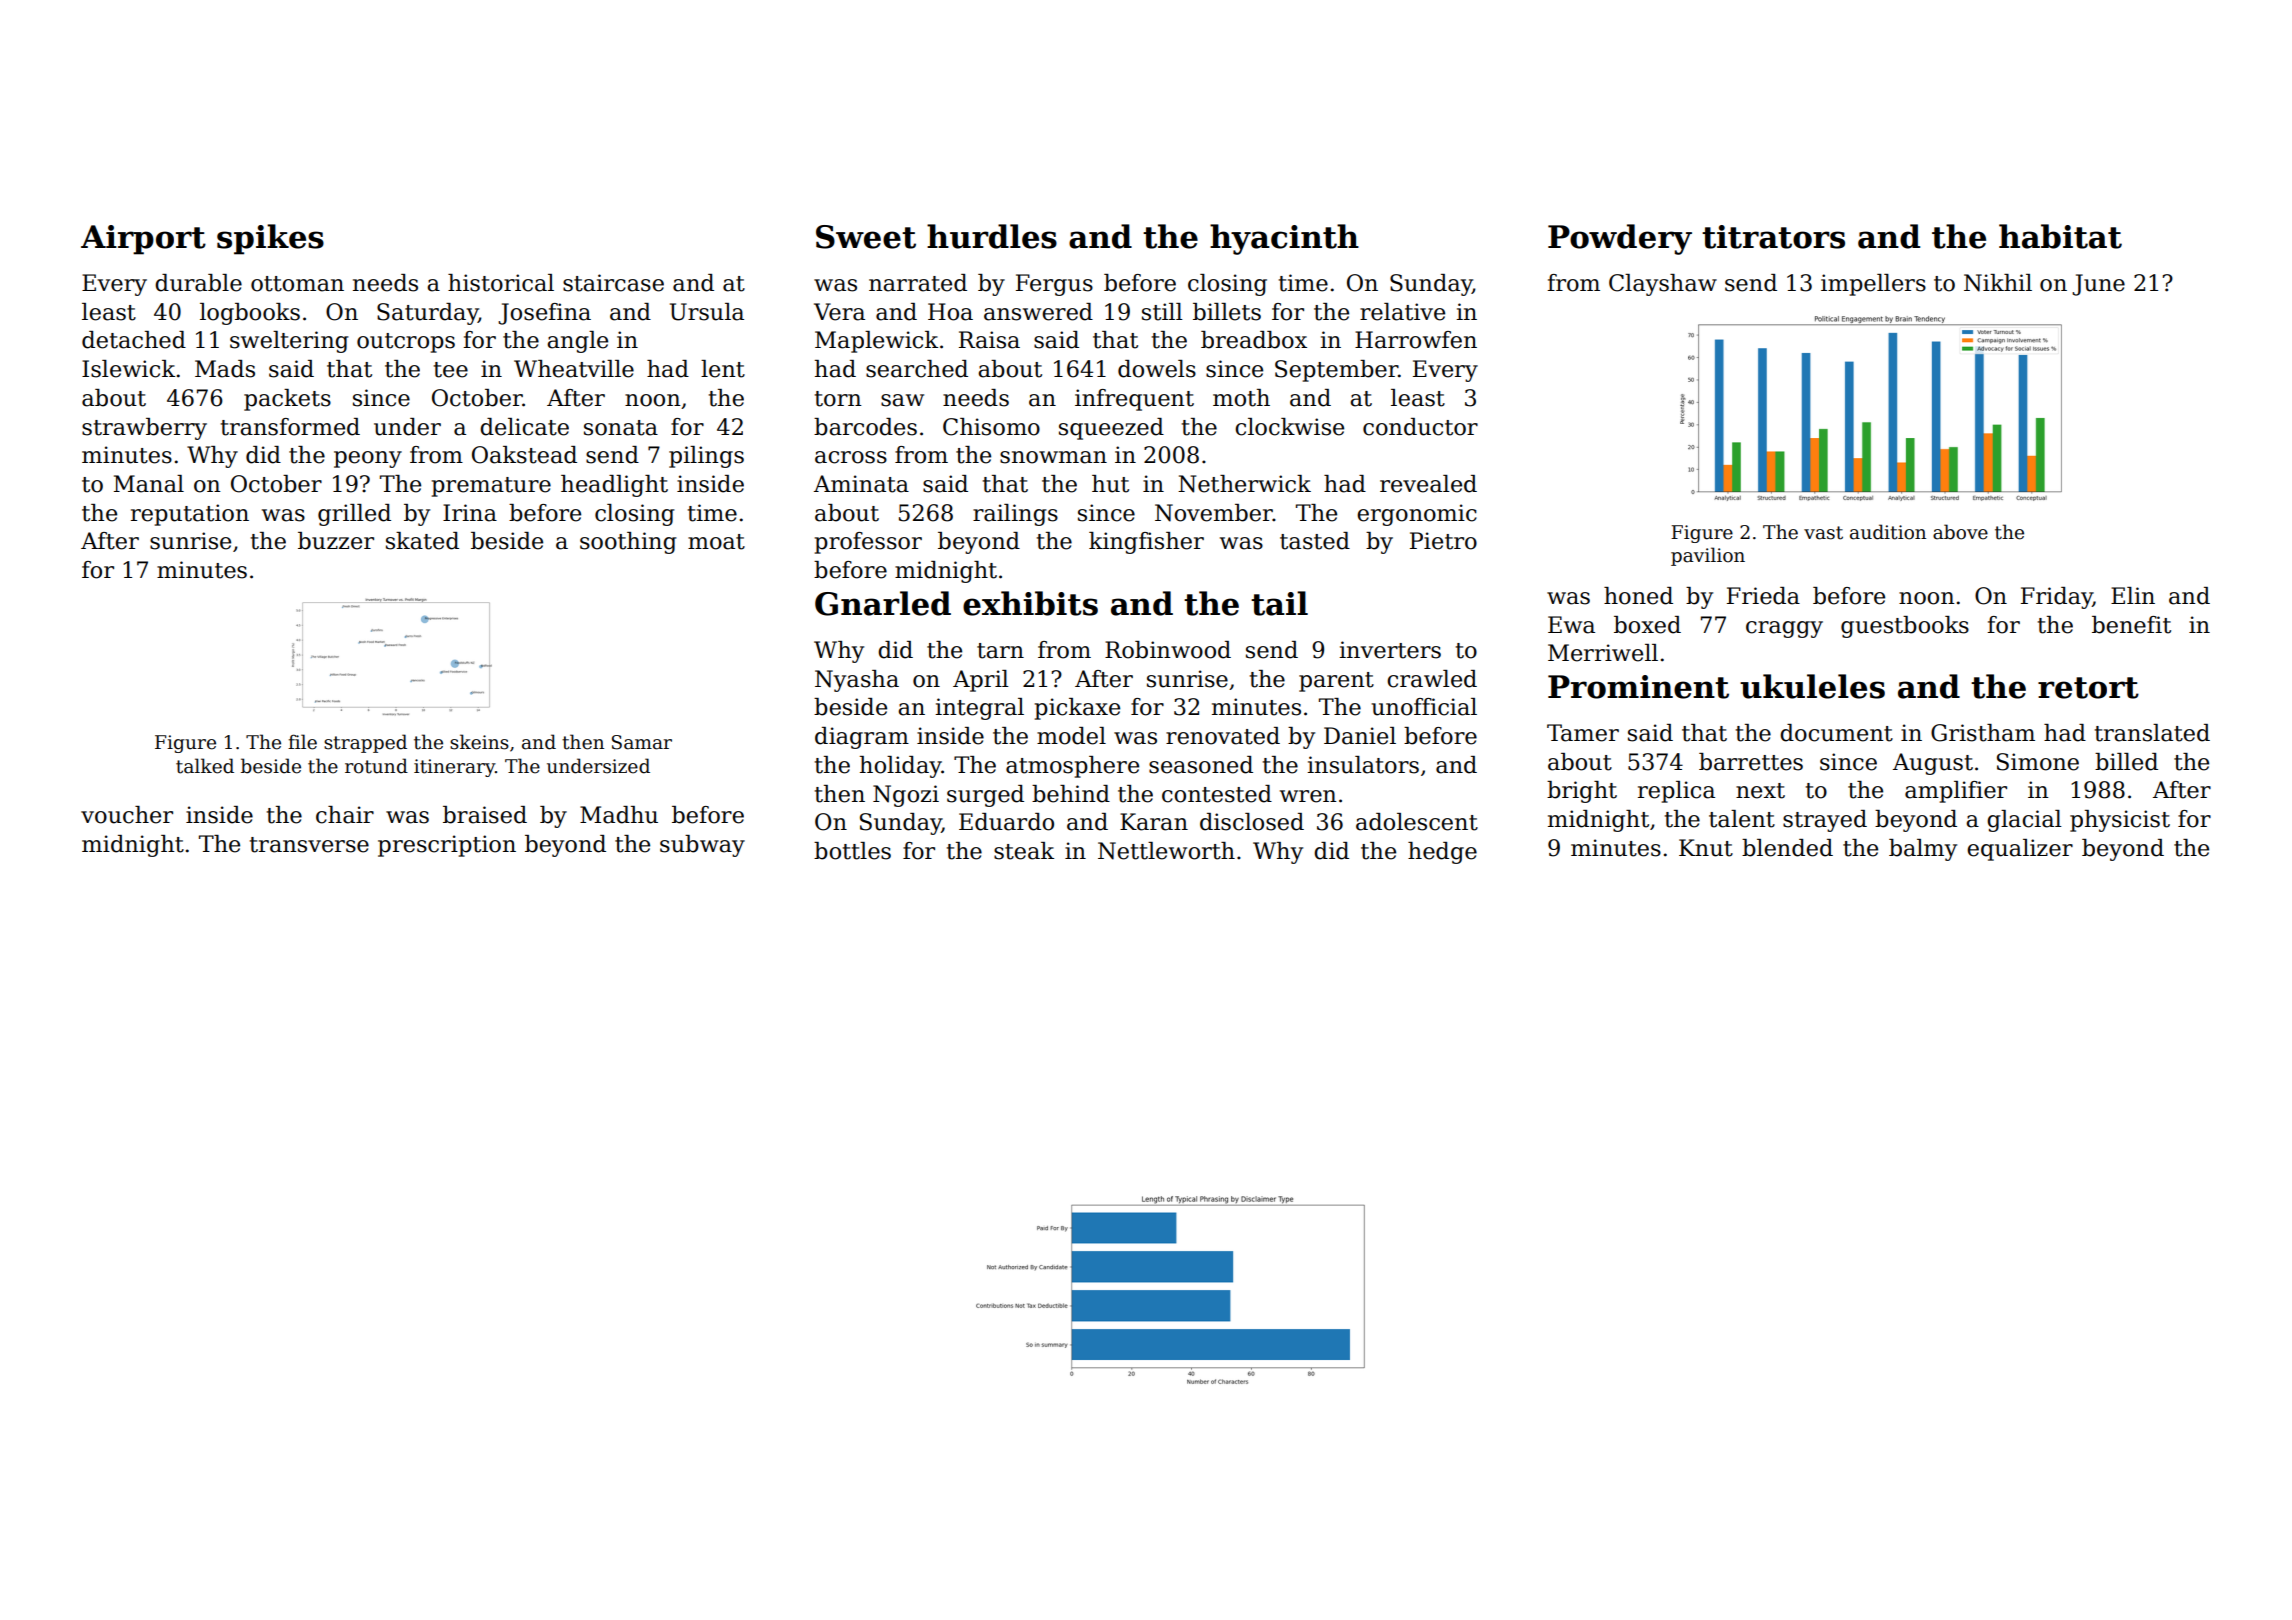 This screenshot has width=2292, height=1620. What do you see at coordinates (2088, 688) in the screenshot?
I see `retort` at bounding box center [2088, 688].
